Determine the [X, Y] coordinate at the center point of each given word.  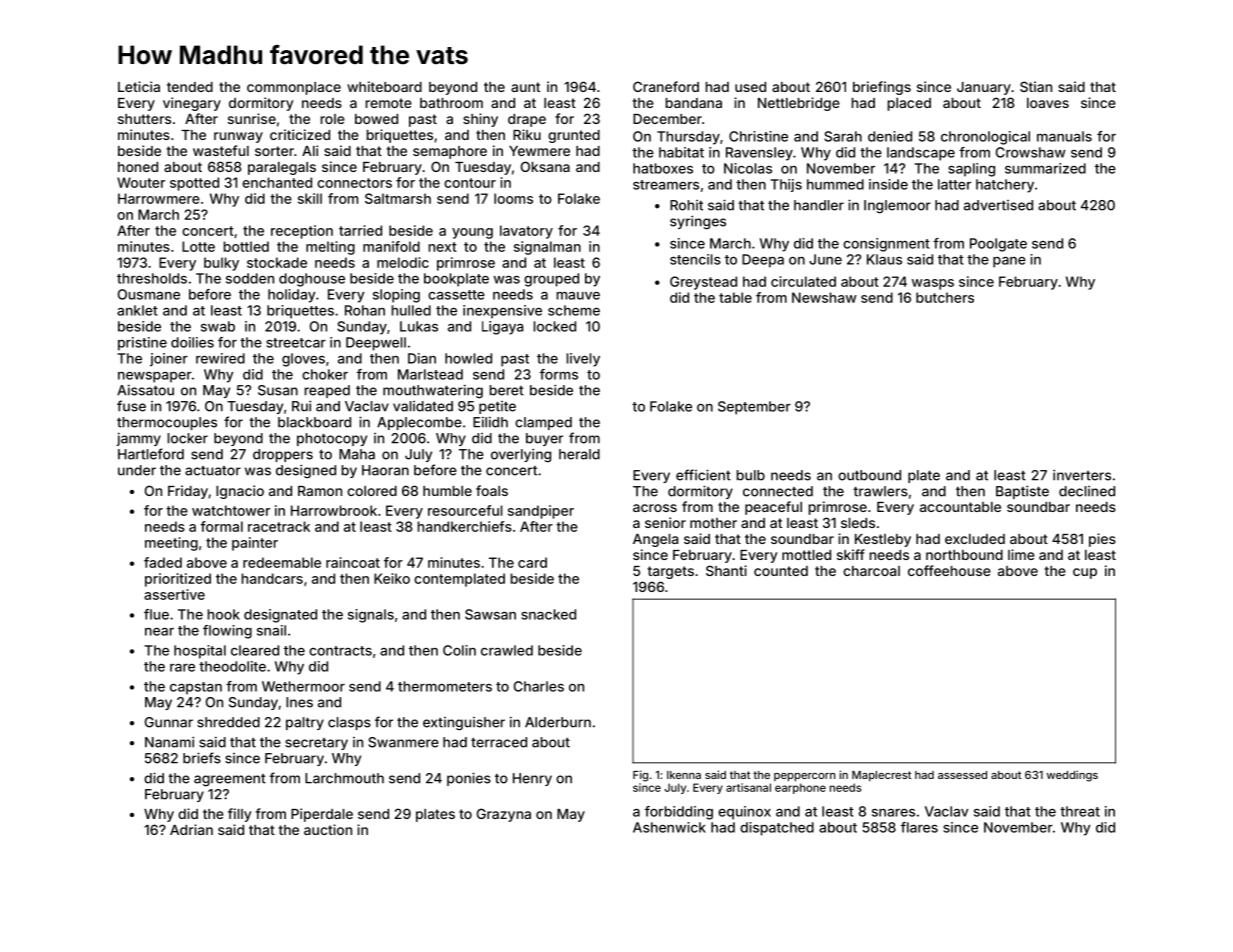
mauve [578, 296]
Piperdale [322, 815]
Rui [301, 406]
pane [1009, 262]
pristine [142, 344]
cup [1085, 573]
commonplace [294, 88]
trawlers [880, 491]
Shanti [726, 570]
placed [909, 104]
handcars [272, 578]
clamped [543, 423]
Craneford [666, 86]
